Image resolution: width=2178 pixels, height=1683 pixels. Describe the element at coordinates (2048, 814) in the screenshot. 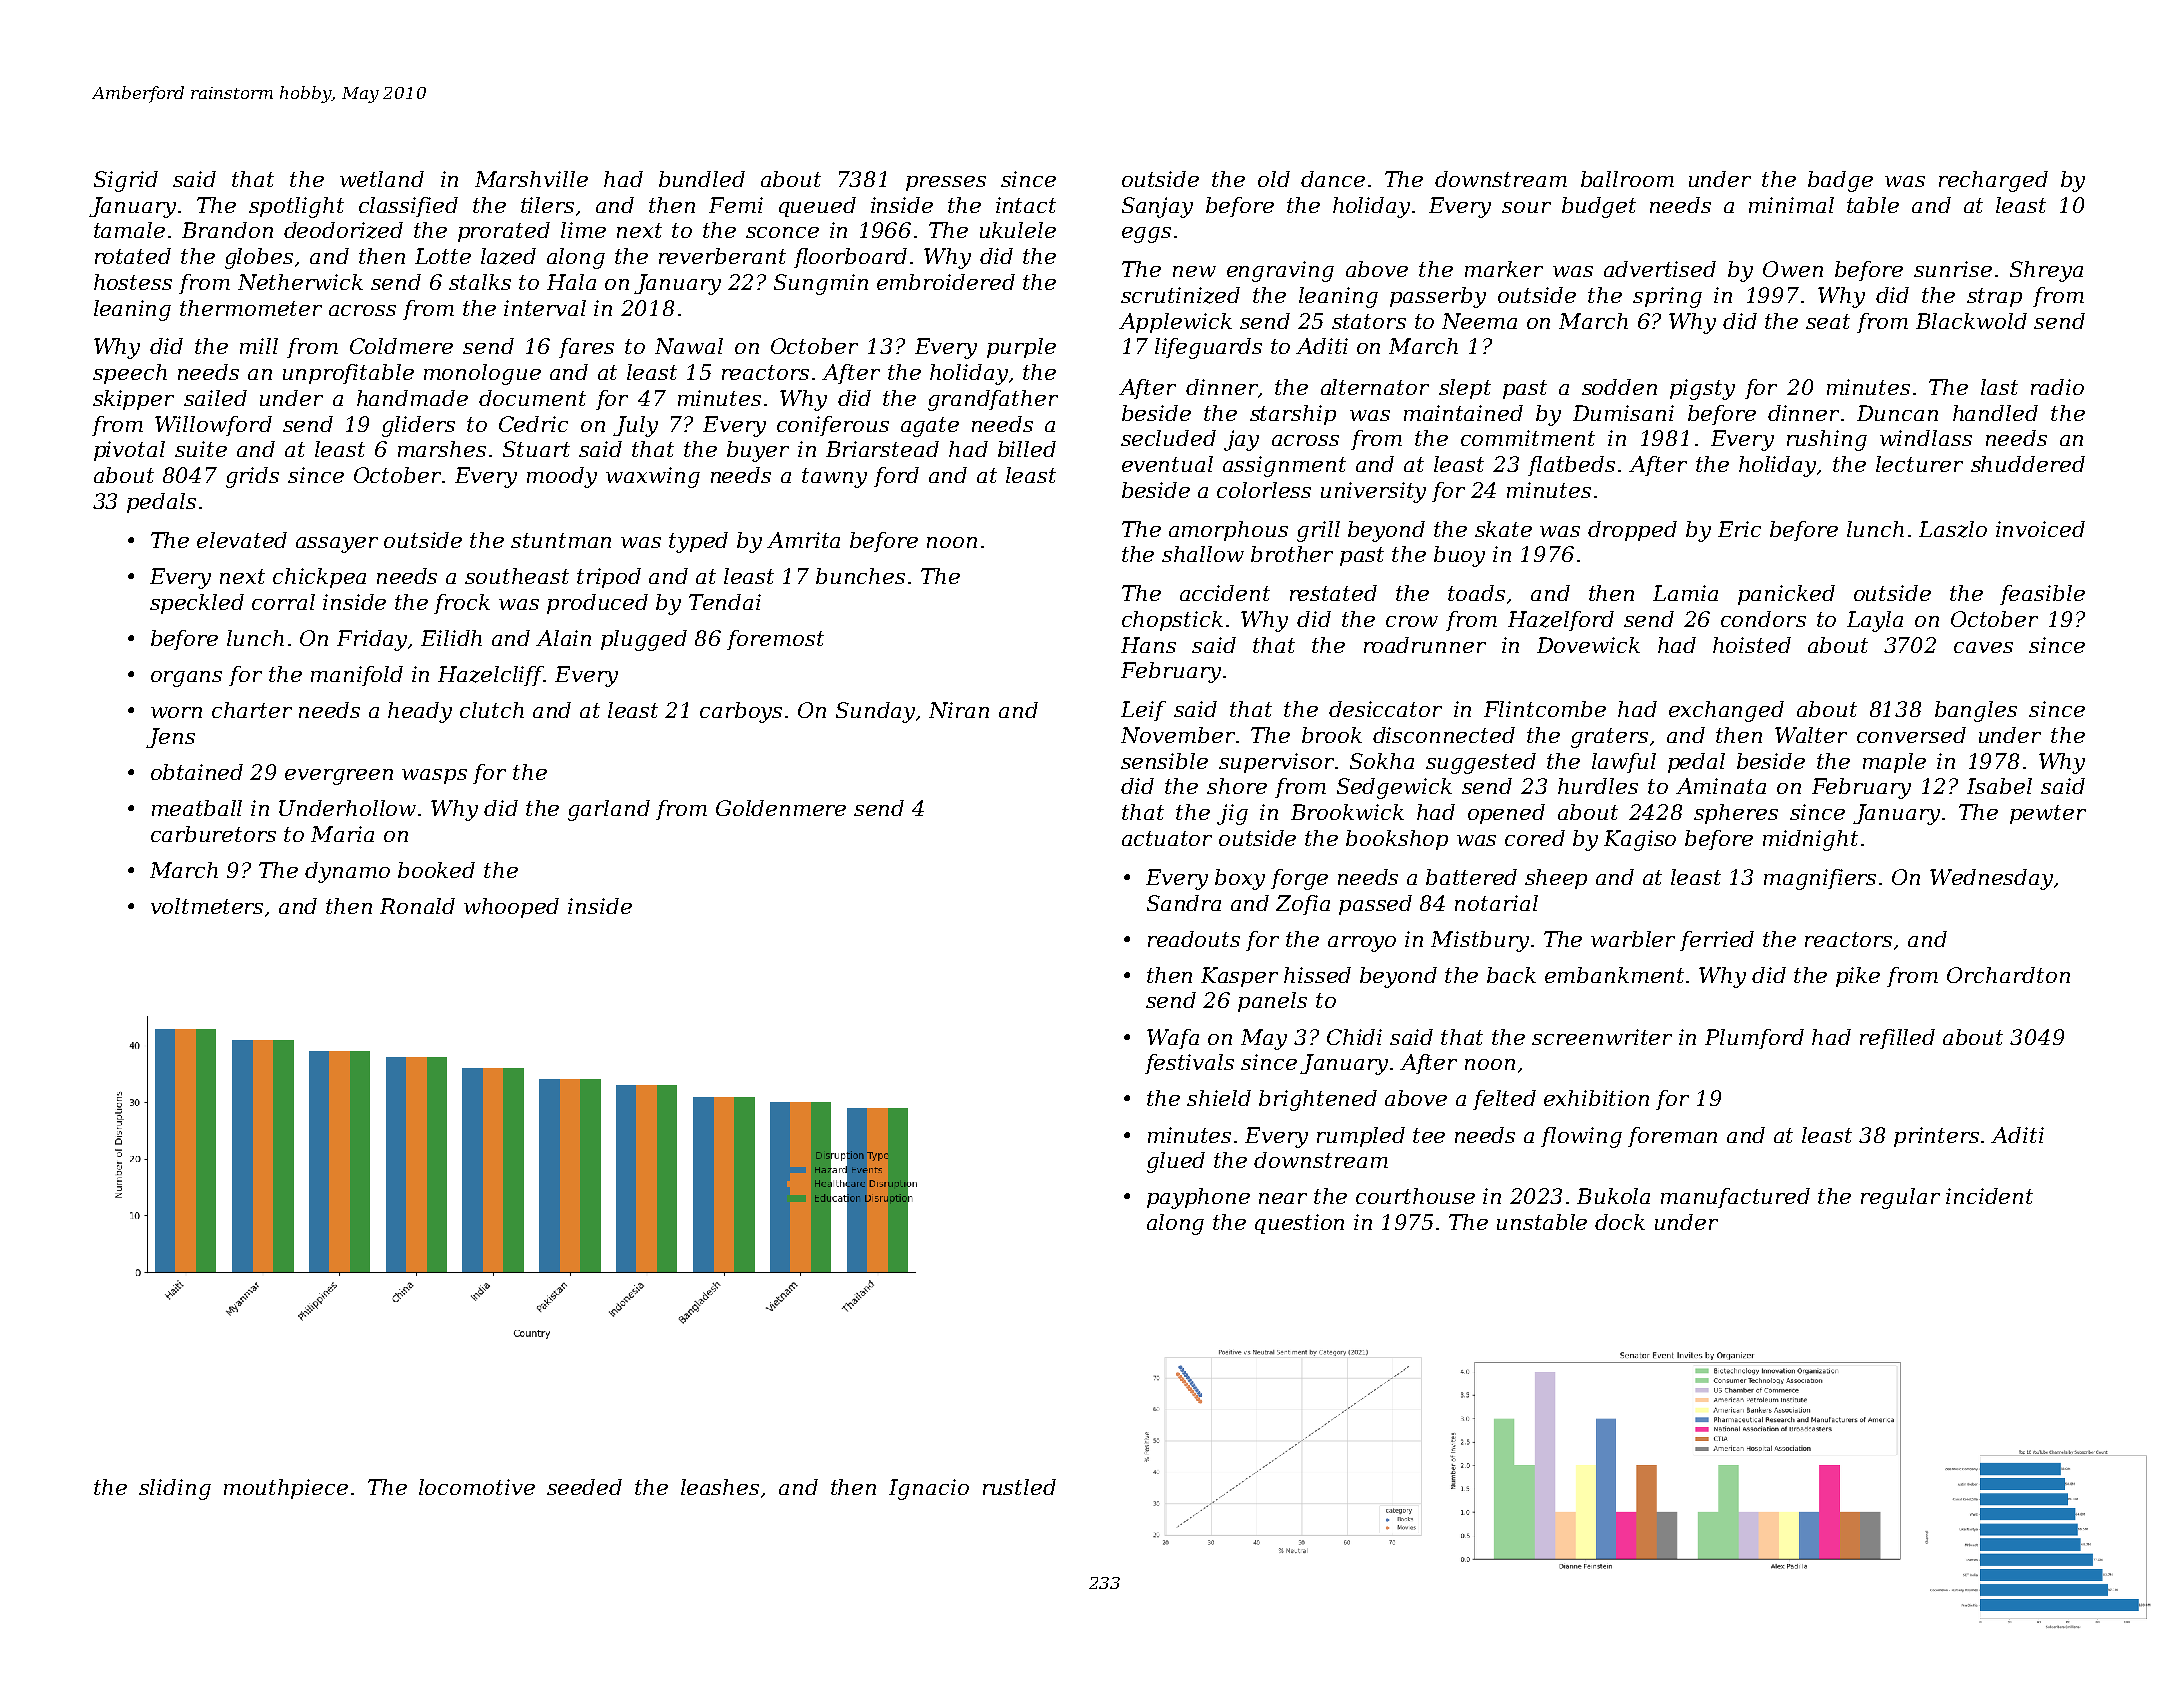

I see `pewter` at that location.
